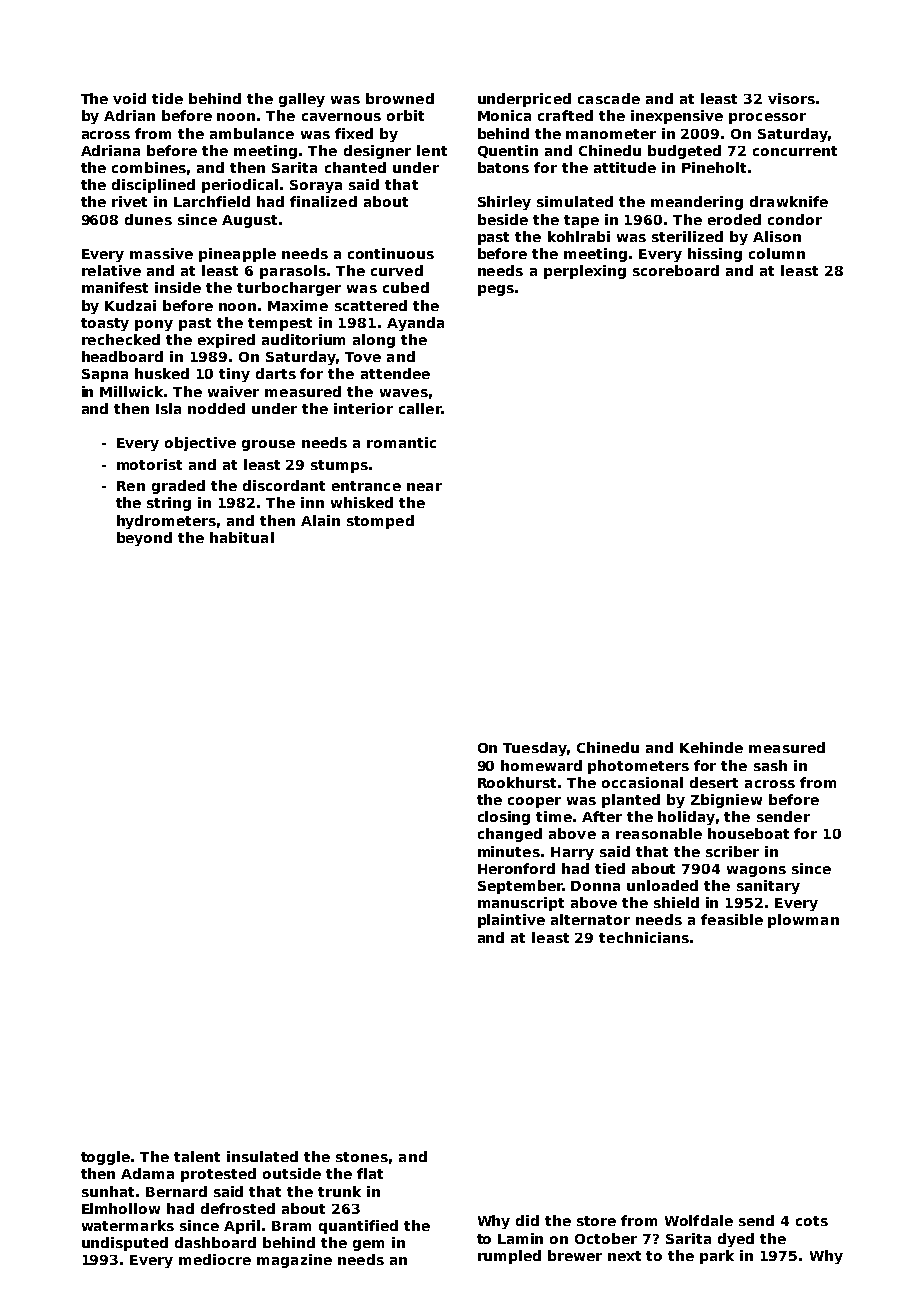 The height and width of the screenshot is (1308, 924). I want to click on Adama, so click(147, 1173).
